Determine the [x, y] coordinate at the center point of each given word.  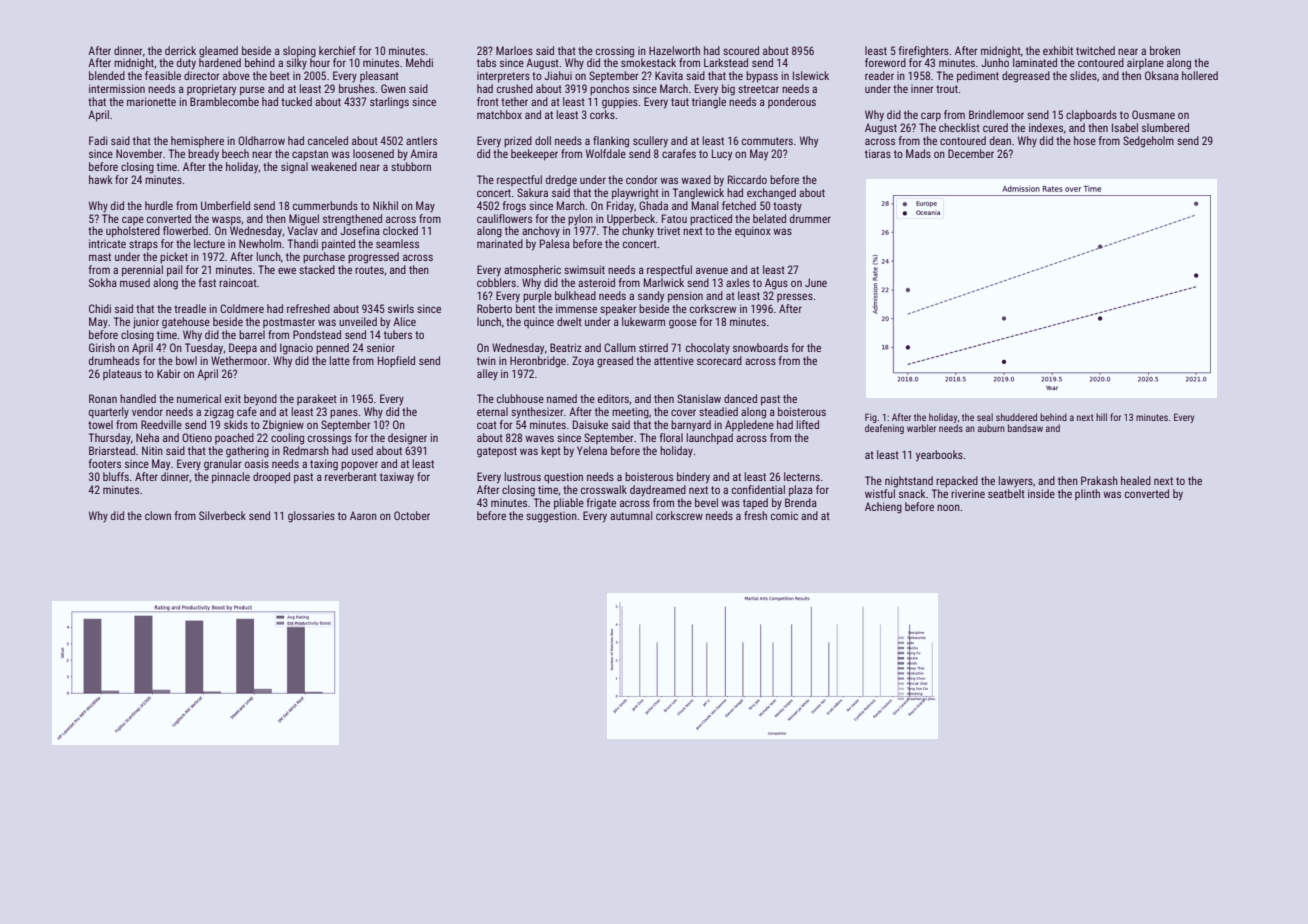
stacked [317, 269]
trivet [668, 230]
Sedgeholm [1148, 142]
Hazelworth [674, 50]
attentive [674, 361]
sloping [299, 52]
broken [1165, 50]
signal [294, 168]
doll [543, 140]
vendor [147, 411]
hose [1085, 140]
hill [1101, 417]
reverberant [351, 476]
